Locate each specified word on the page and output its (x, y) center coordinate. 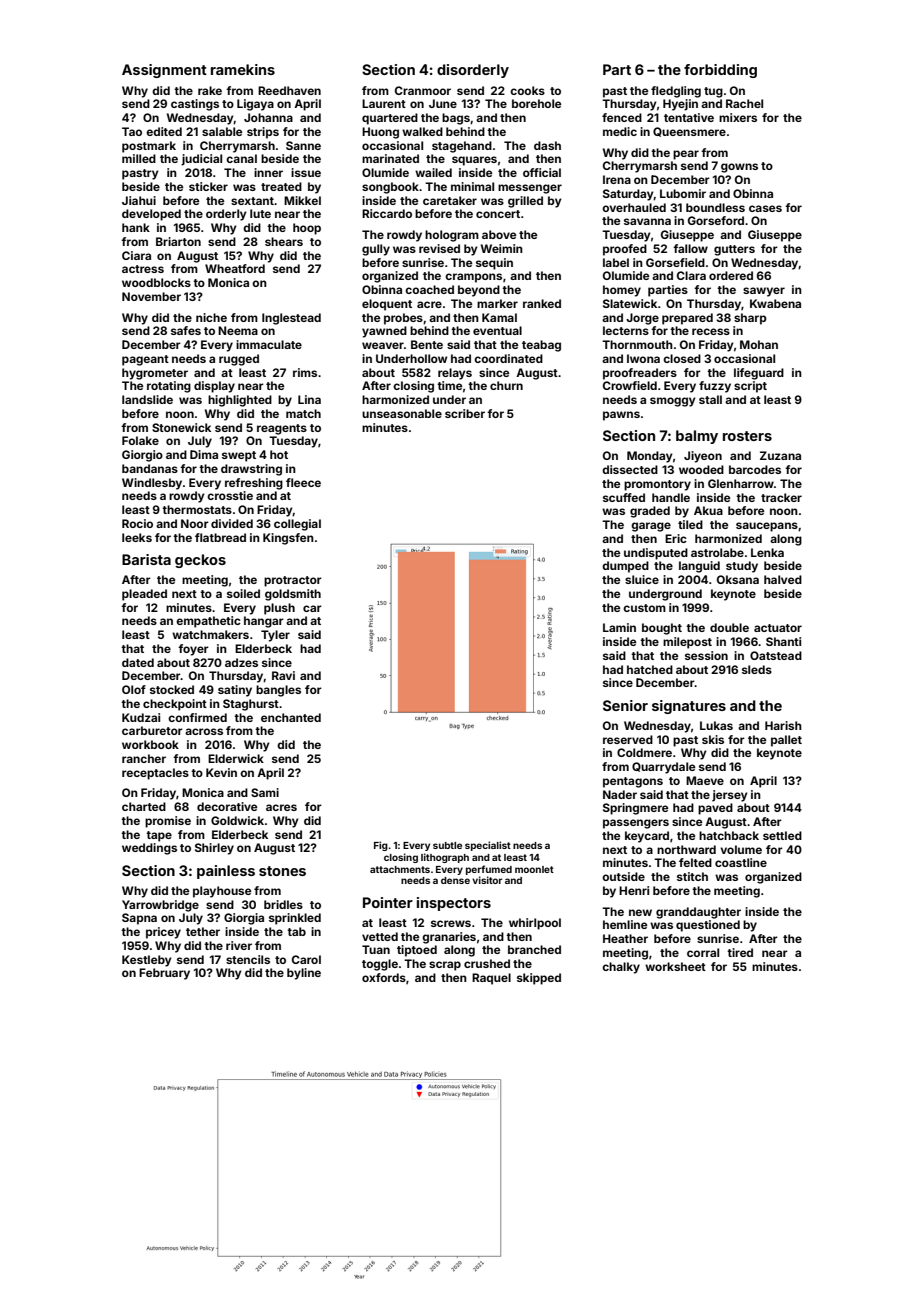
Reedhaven (289, 90)
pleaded (144, 595)
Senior (625, 705)
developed (151, 215)
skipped (539, 979)
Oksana (738, 579)
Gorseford (716, 220)
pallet (786, 741)
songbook (390, 188)
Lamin (619, 627)
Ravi (283, 675)
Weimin (502, 248)
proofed (625, 250)
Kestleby (147, 961)
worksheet (675, 966)
